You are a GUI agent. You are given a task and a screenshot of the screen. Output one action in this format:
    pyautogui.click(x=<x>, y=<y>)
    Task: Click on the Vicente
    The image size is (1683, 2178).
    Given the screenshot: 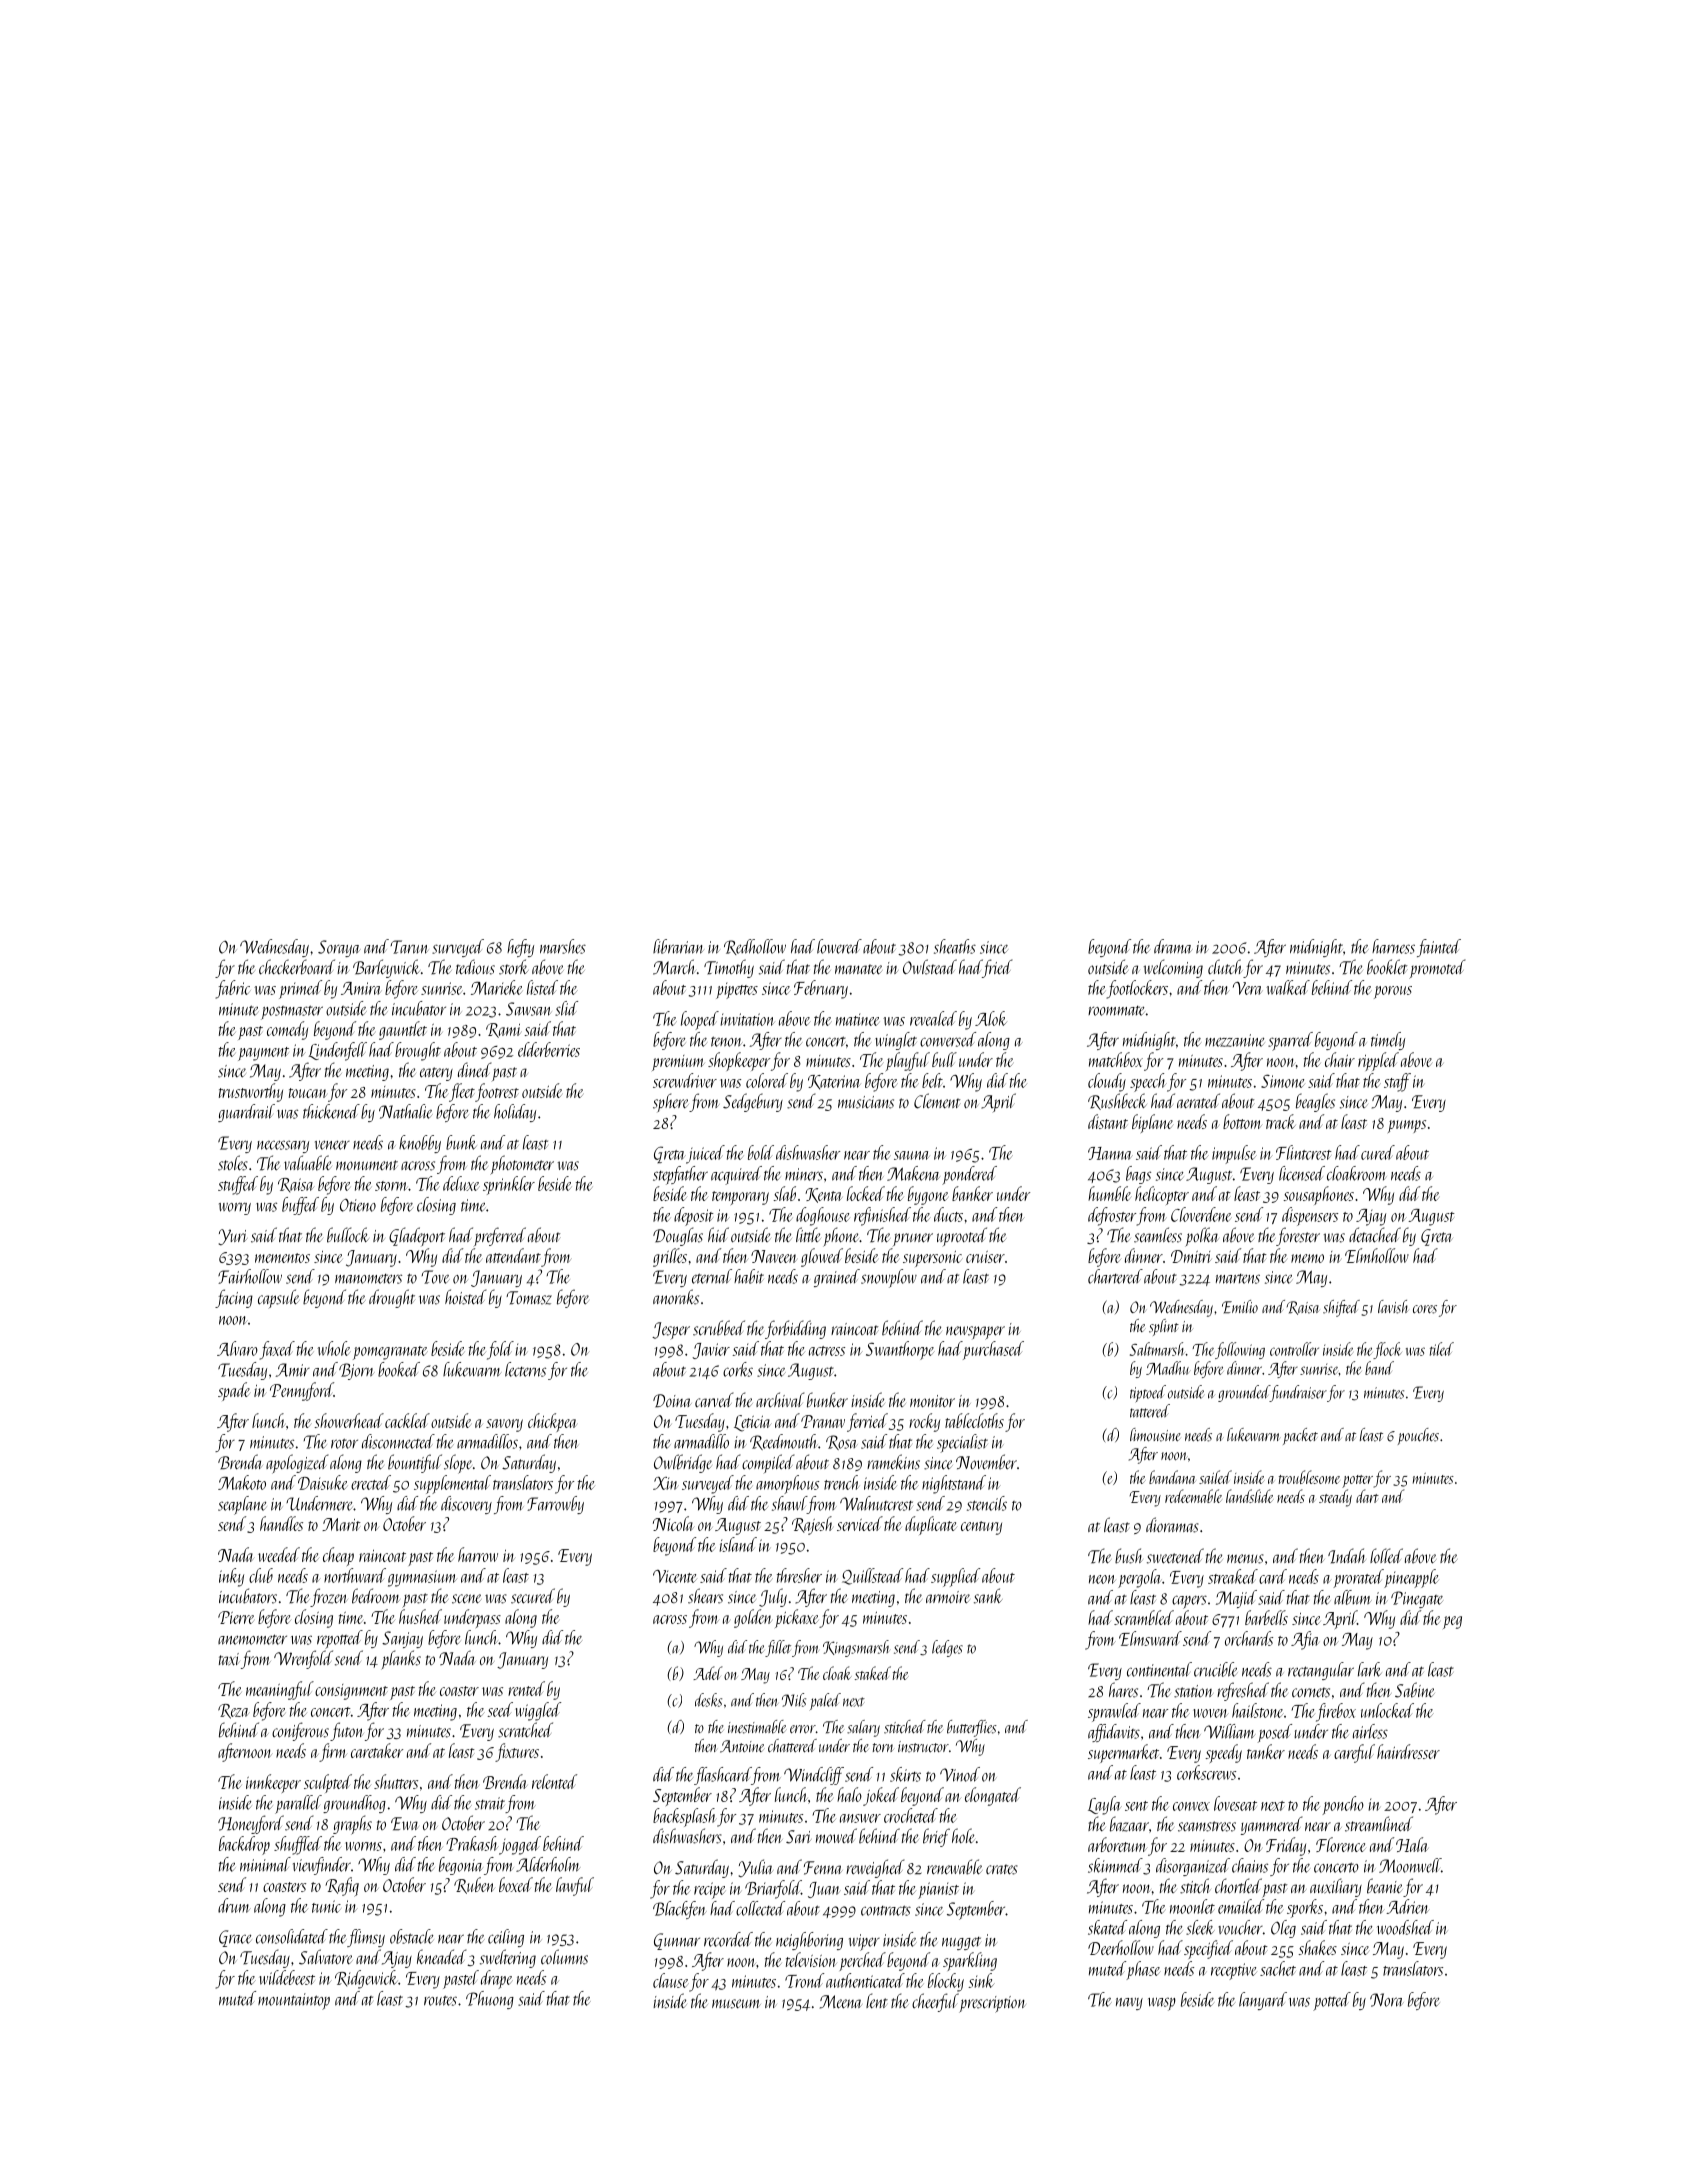 What is the action you would take?
    pyautogui.click(x=675, y=1576)
